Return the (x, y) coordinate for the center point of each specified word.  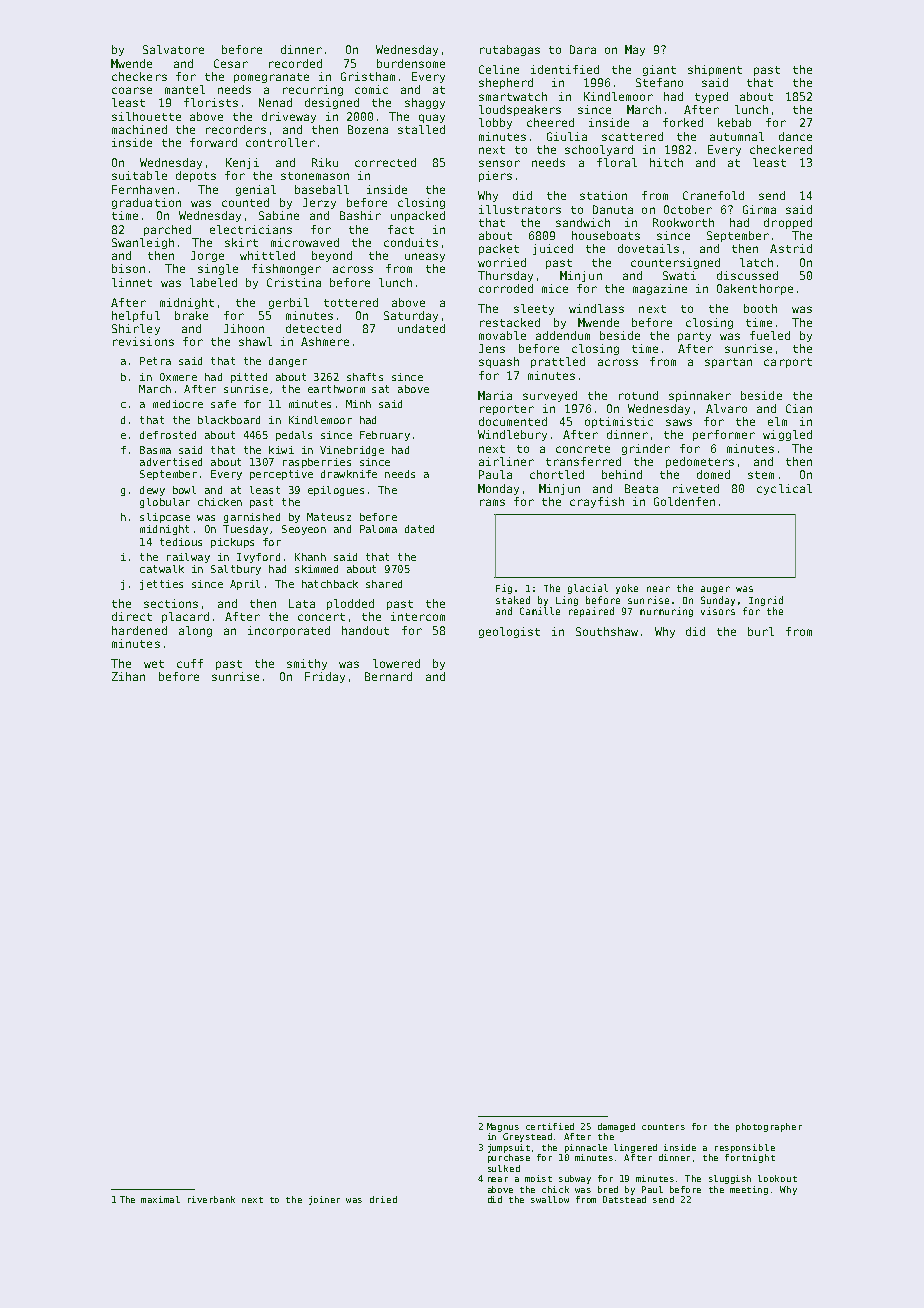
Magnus (503, 1127)
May (635, 50)
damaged (616, 1127)
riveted (696, 488)
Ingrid (766, 601)
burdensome (411, 63)
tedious (181, 542)
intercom (418, 616)
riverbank (211, 1199)
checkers (139, 76)
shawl (255, 341)
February (385, 436)
